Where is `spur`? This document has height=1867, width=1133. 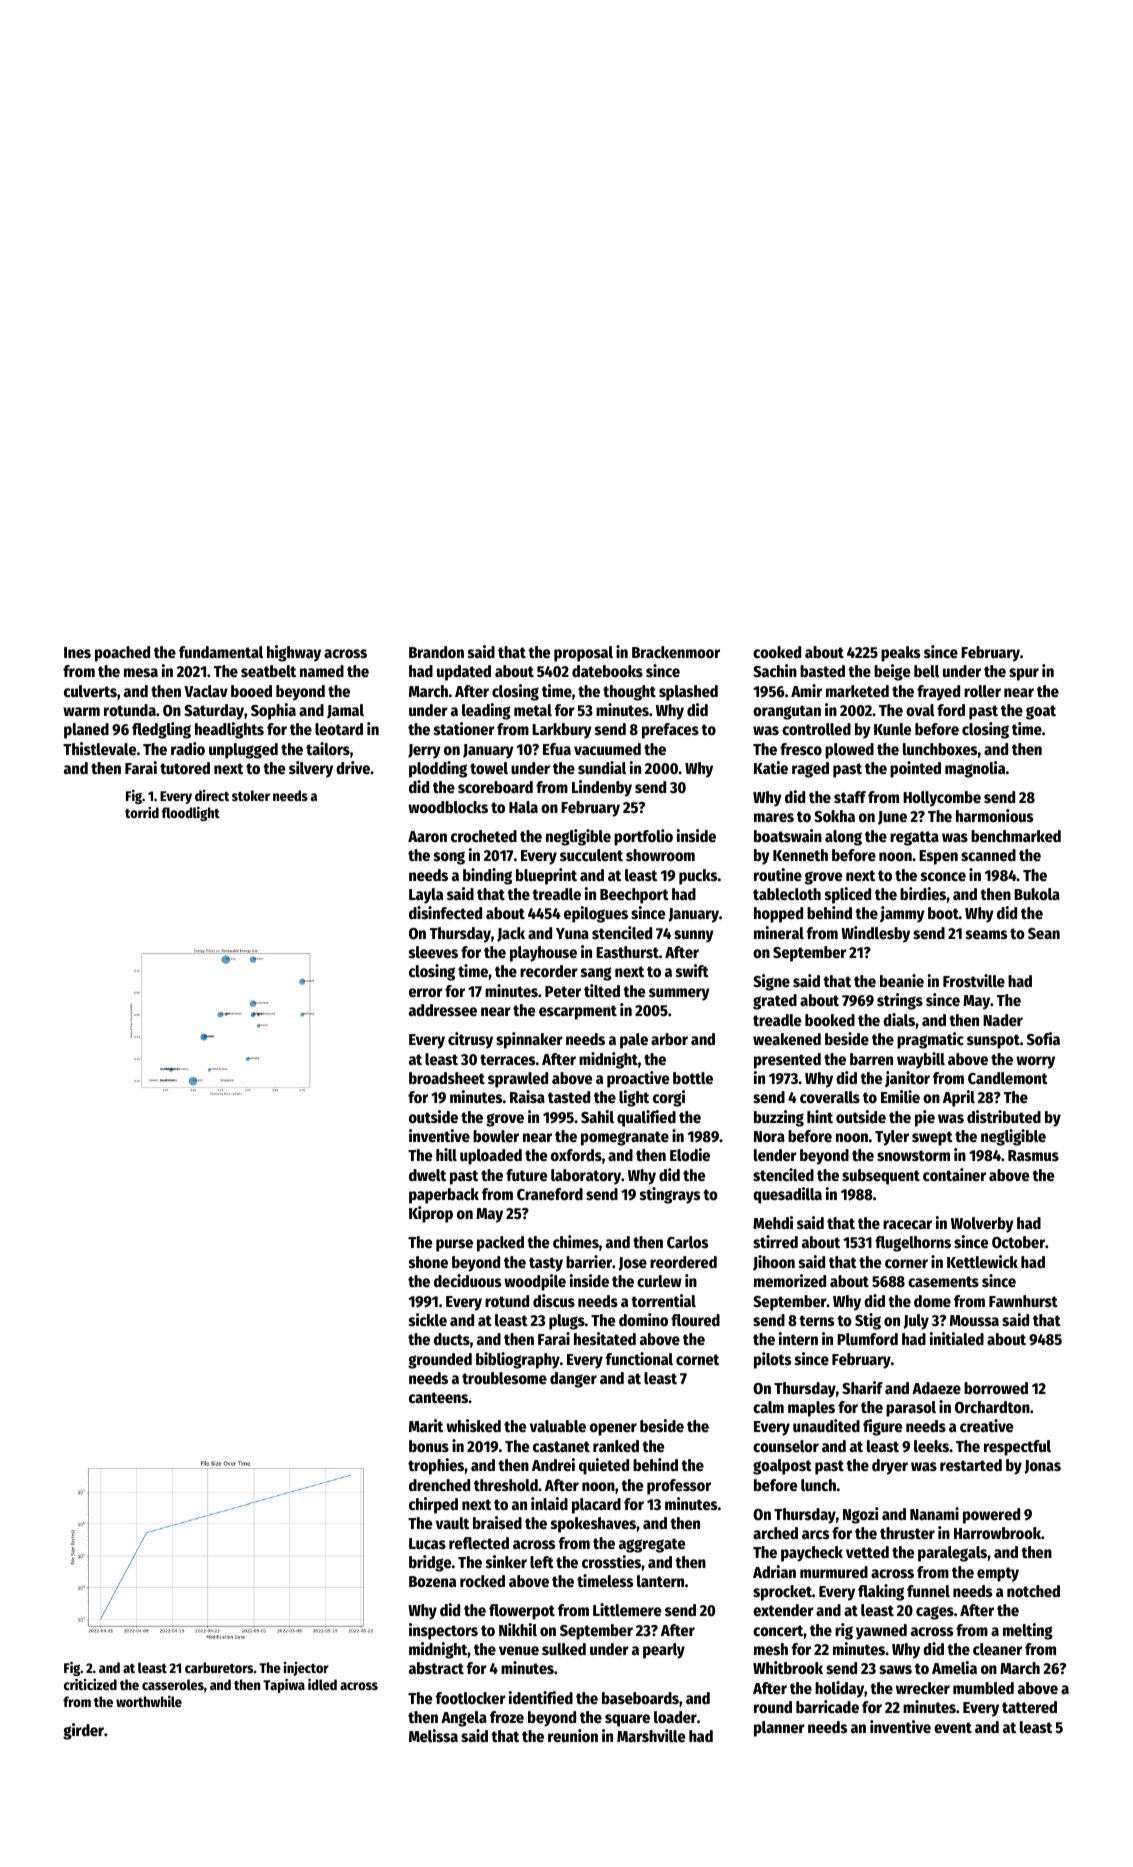
spur is located at coordinates (1024, 674).
